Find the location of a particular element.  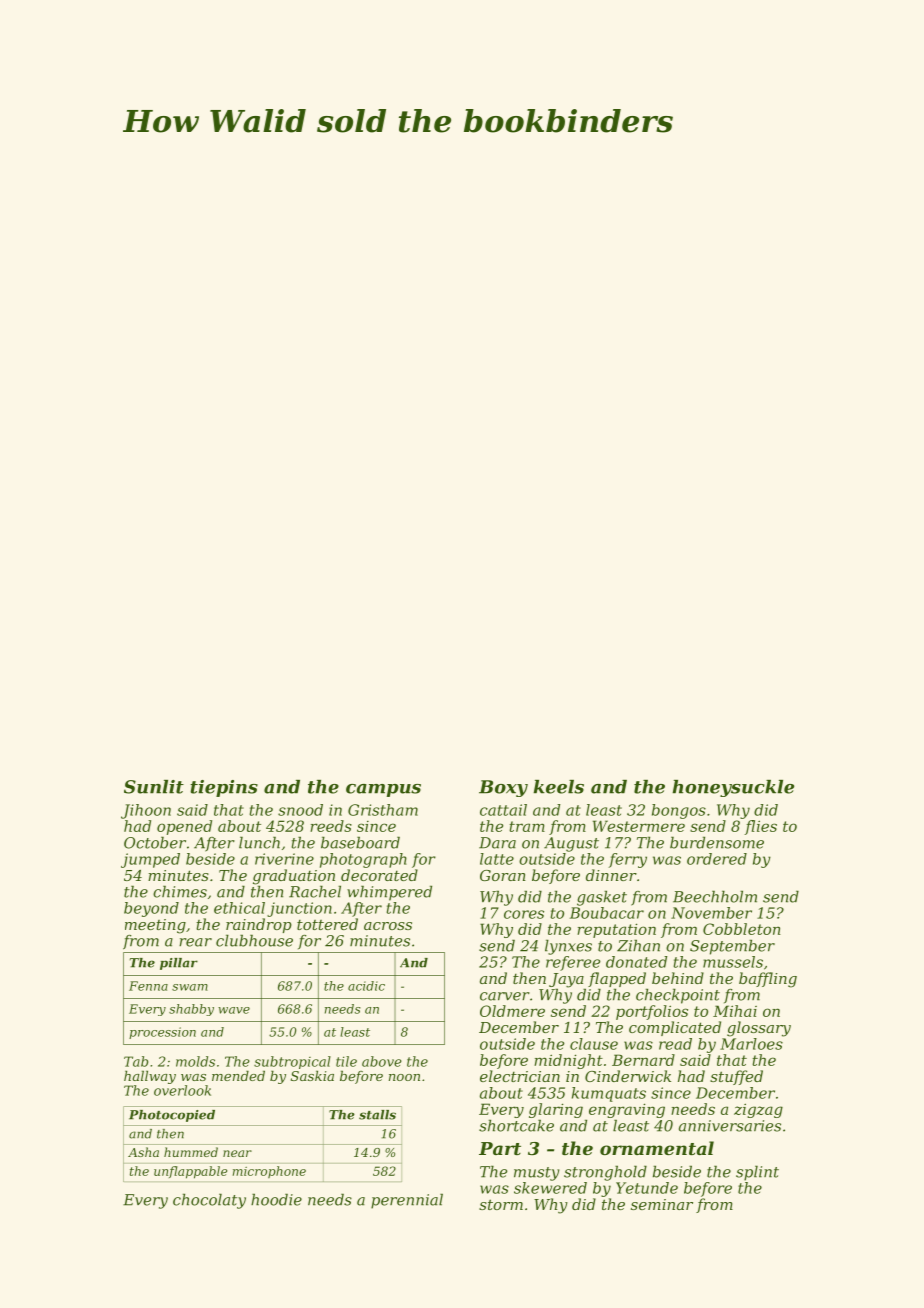

Part is located at coordinates (500, 1148).
